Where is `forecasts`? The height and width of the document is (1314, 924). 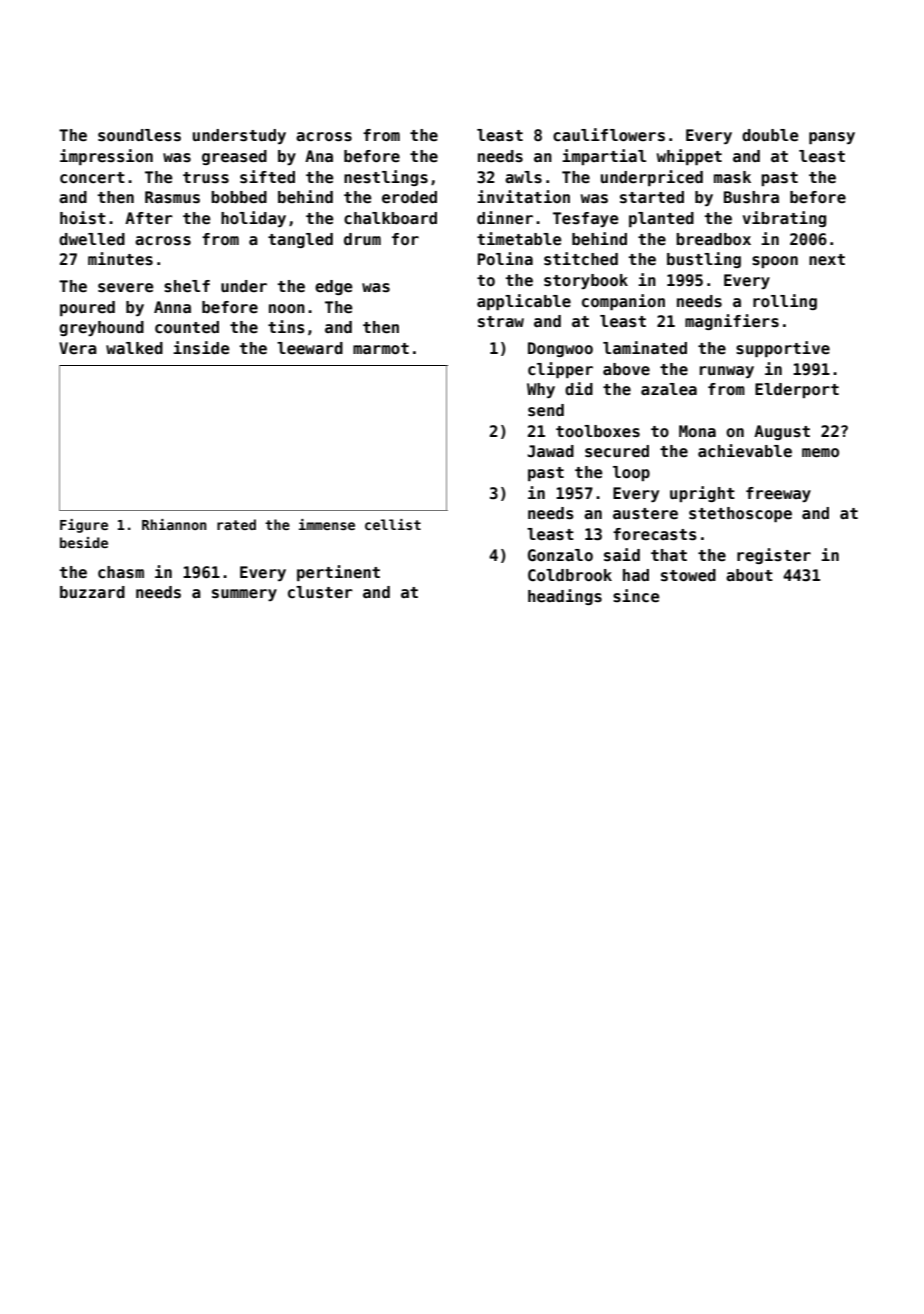
forecasts is located at coordinates (655, 534).
